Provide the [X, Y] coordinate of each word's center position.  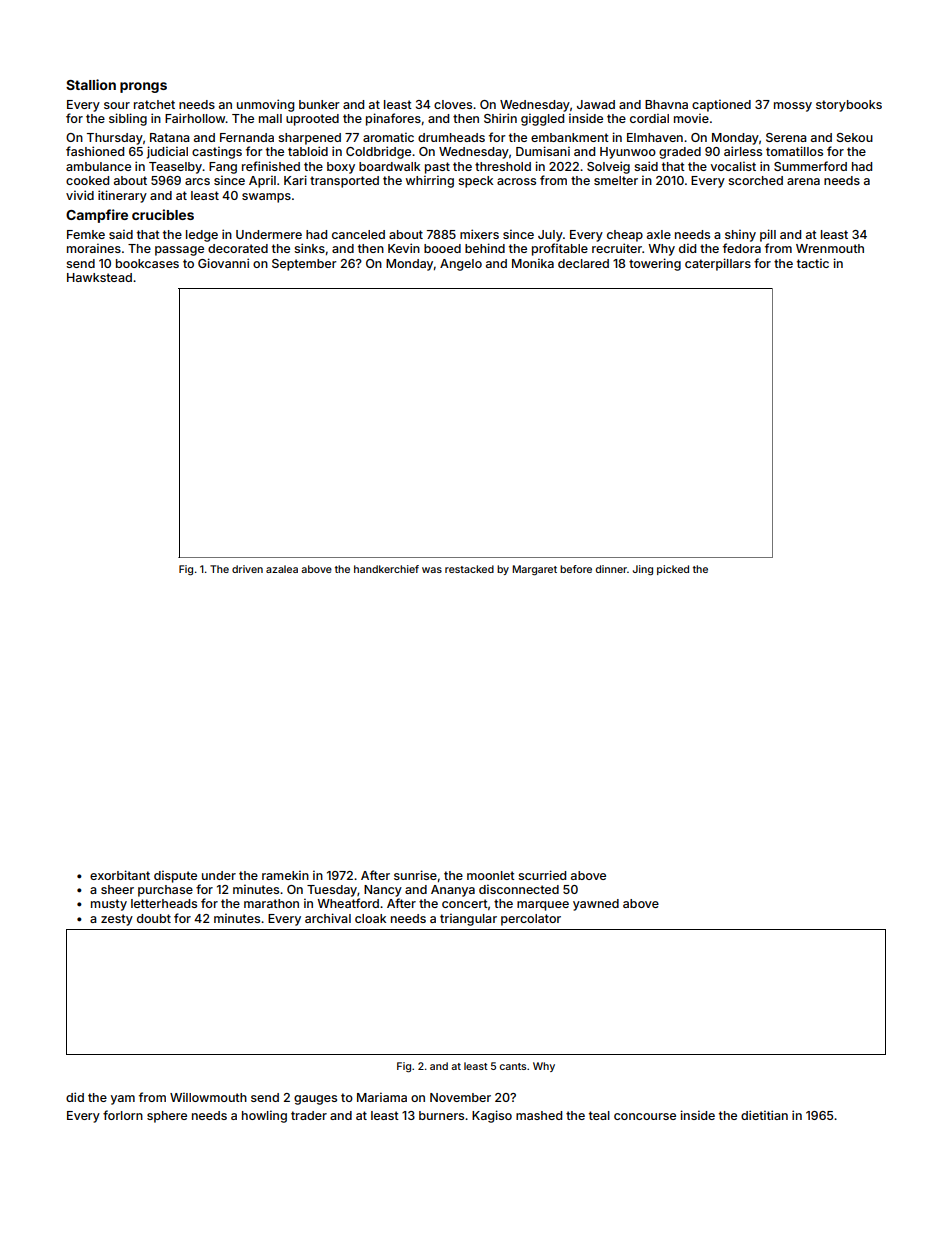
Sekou [855, 137]
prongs [143, 87]
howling [264, 1116]
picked [673, 570]
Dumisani [543, 151]
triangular [468, 919]
